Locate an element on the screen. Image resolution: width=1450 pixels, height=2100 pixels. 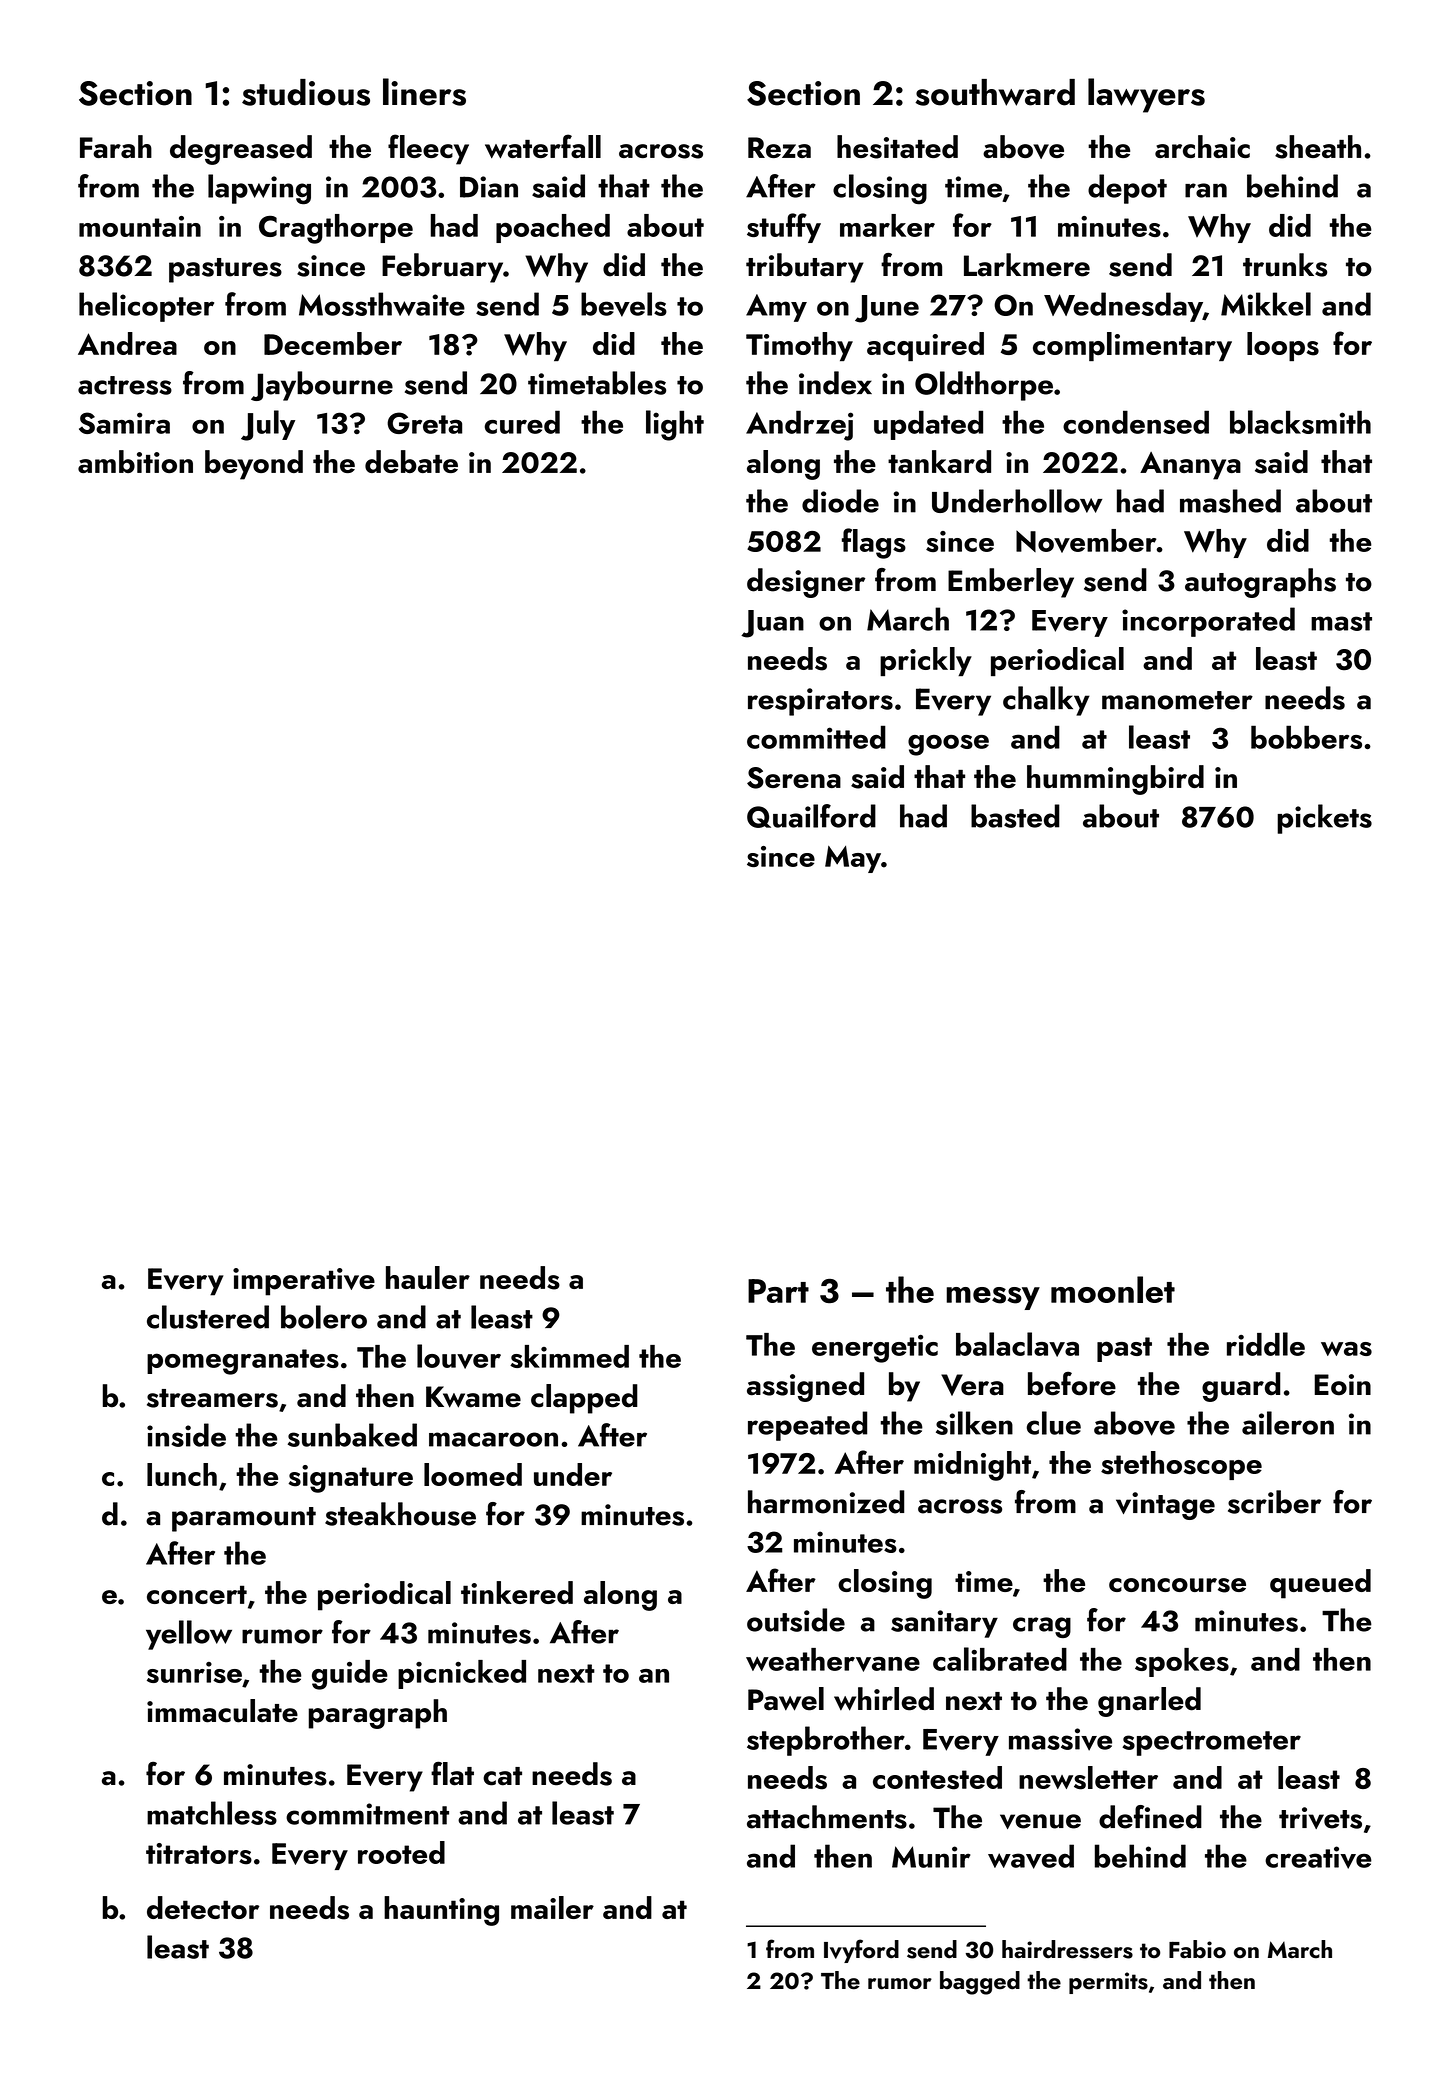
basted is located at coordinates (1015, 816).
